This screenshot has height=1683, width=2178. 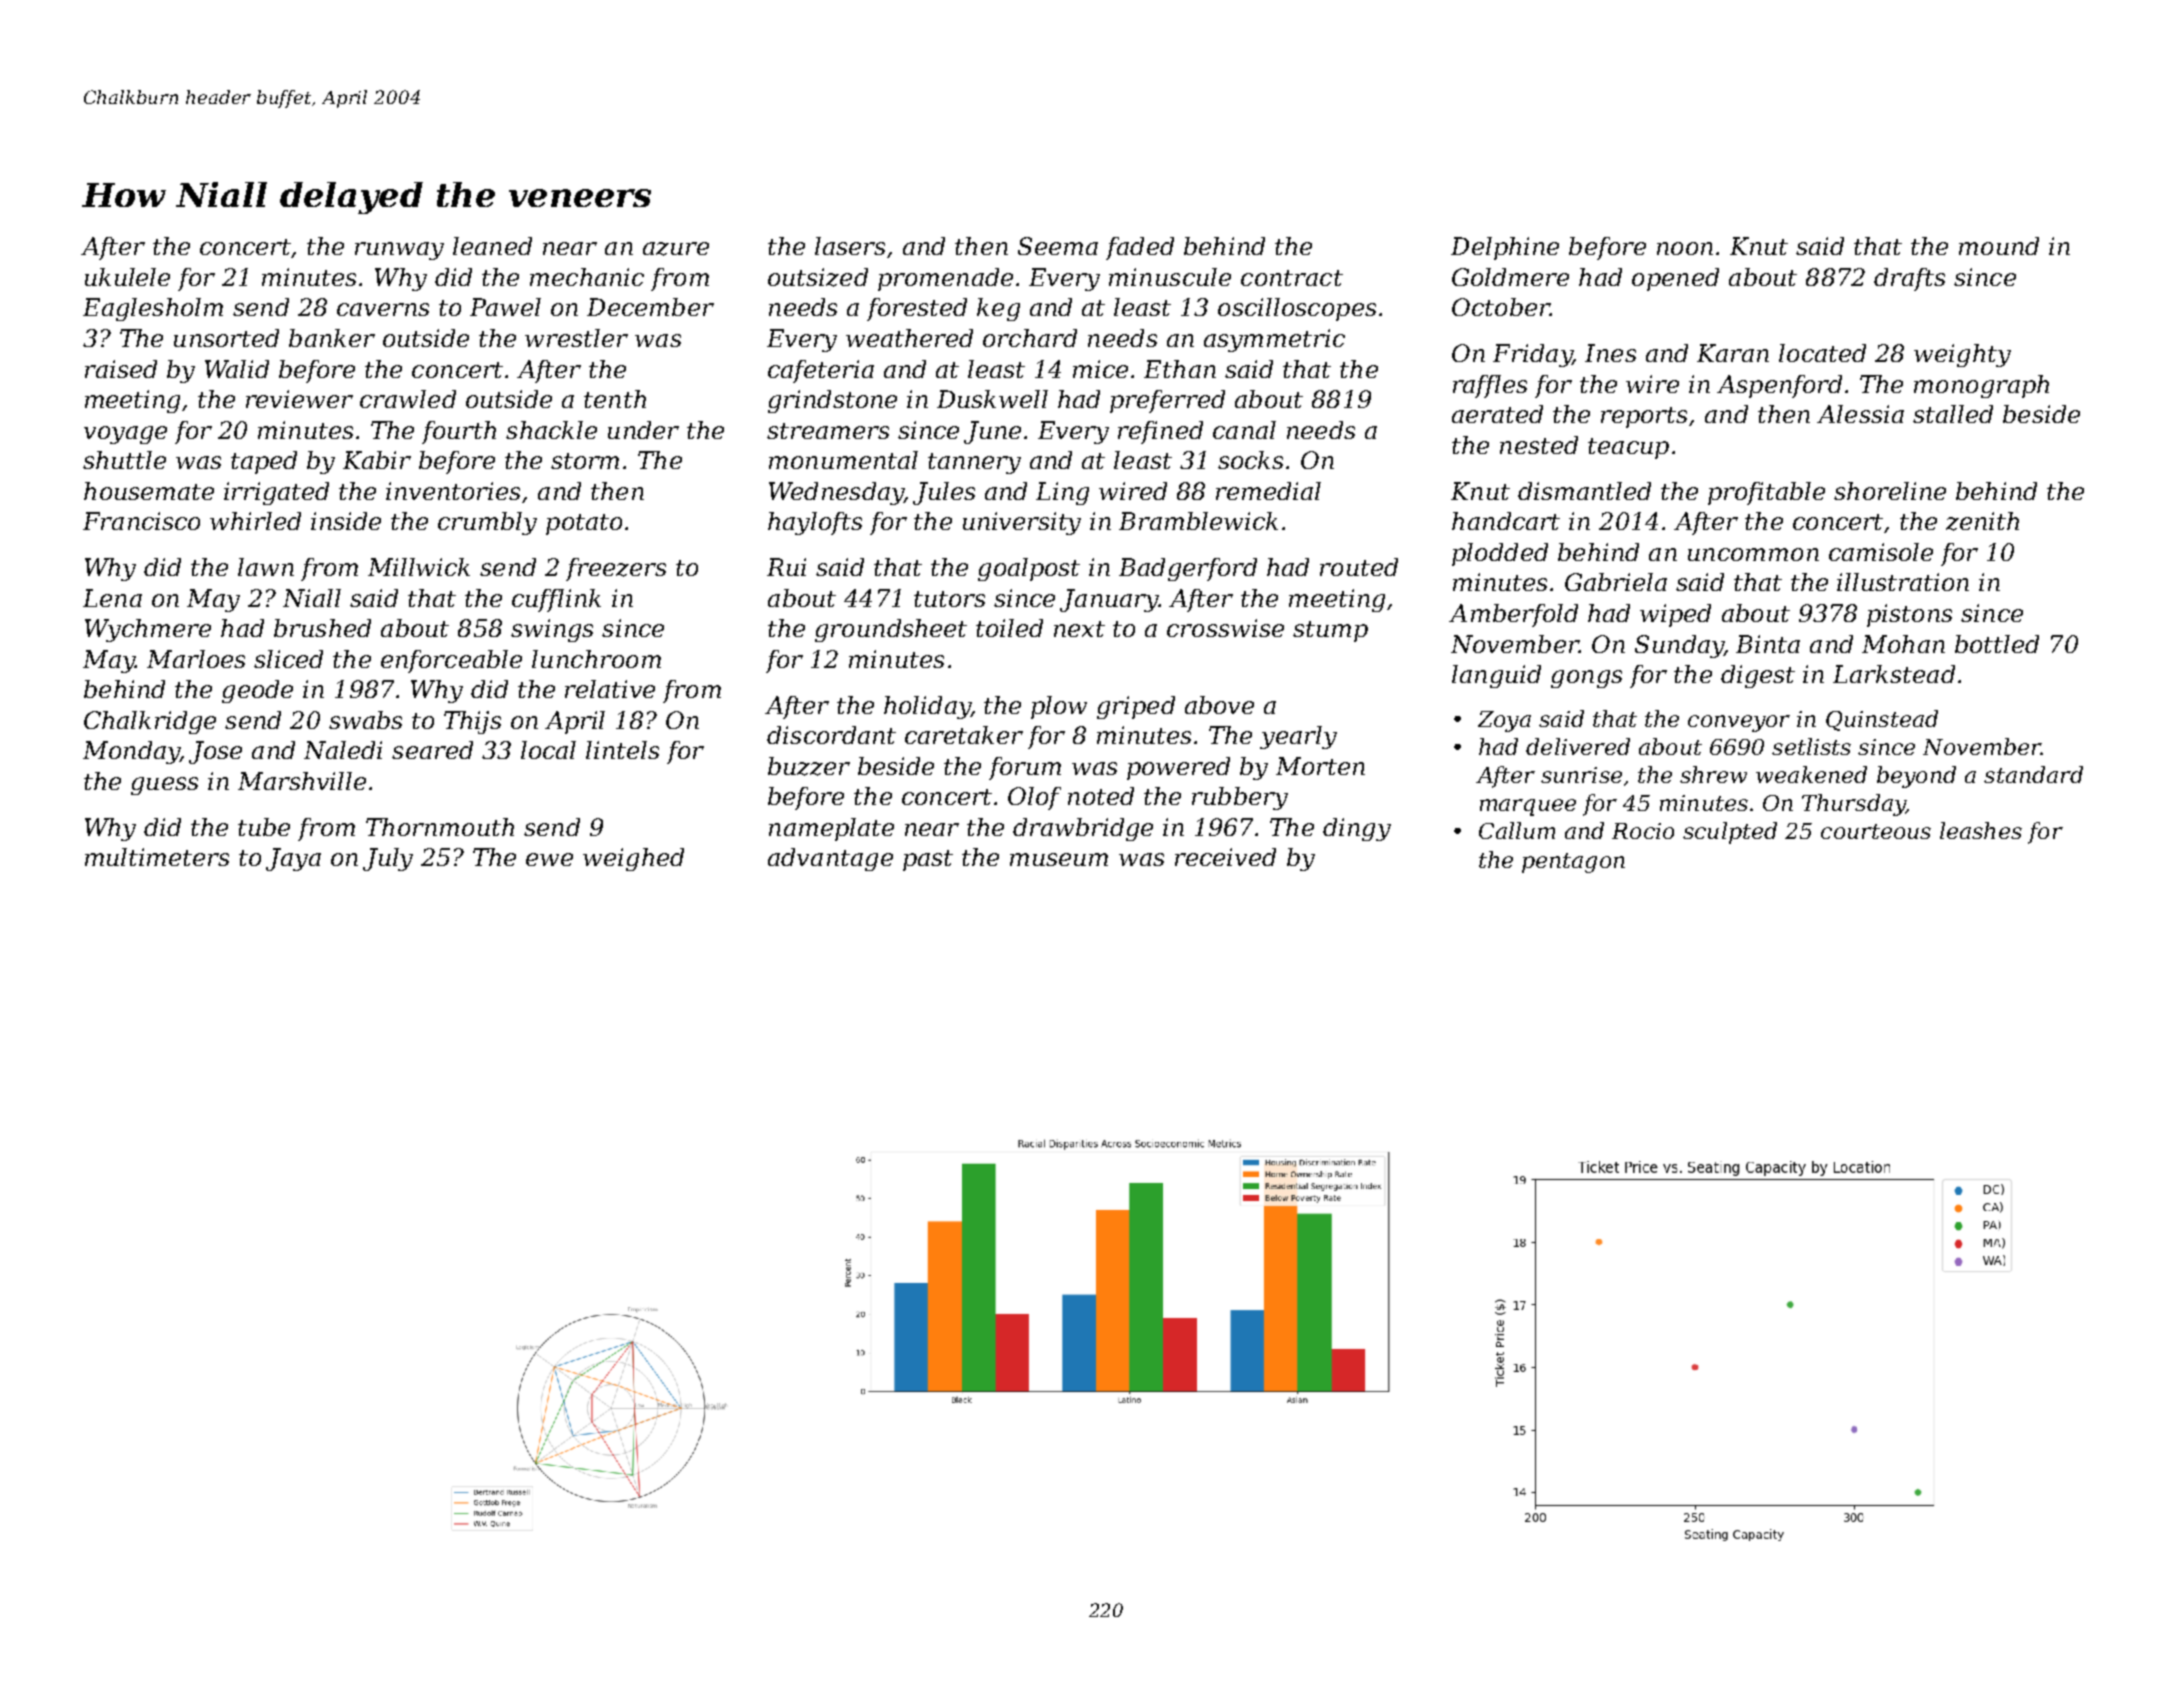 I want to click on raised, so click(x=121, y=369).
